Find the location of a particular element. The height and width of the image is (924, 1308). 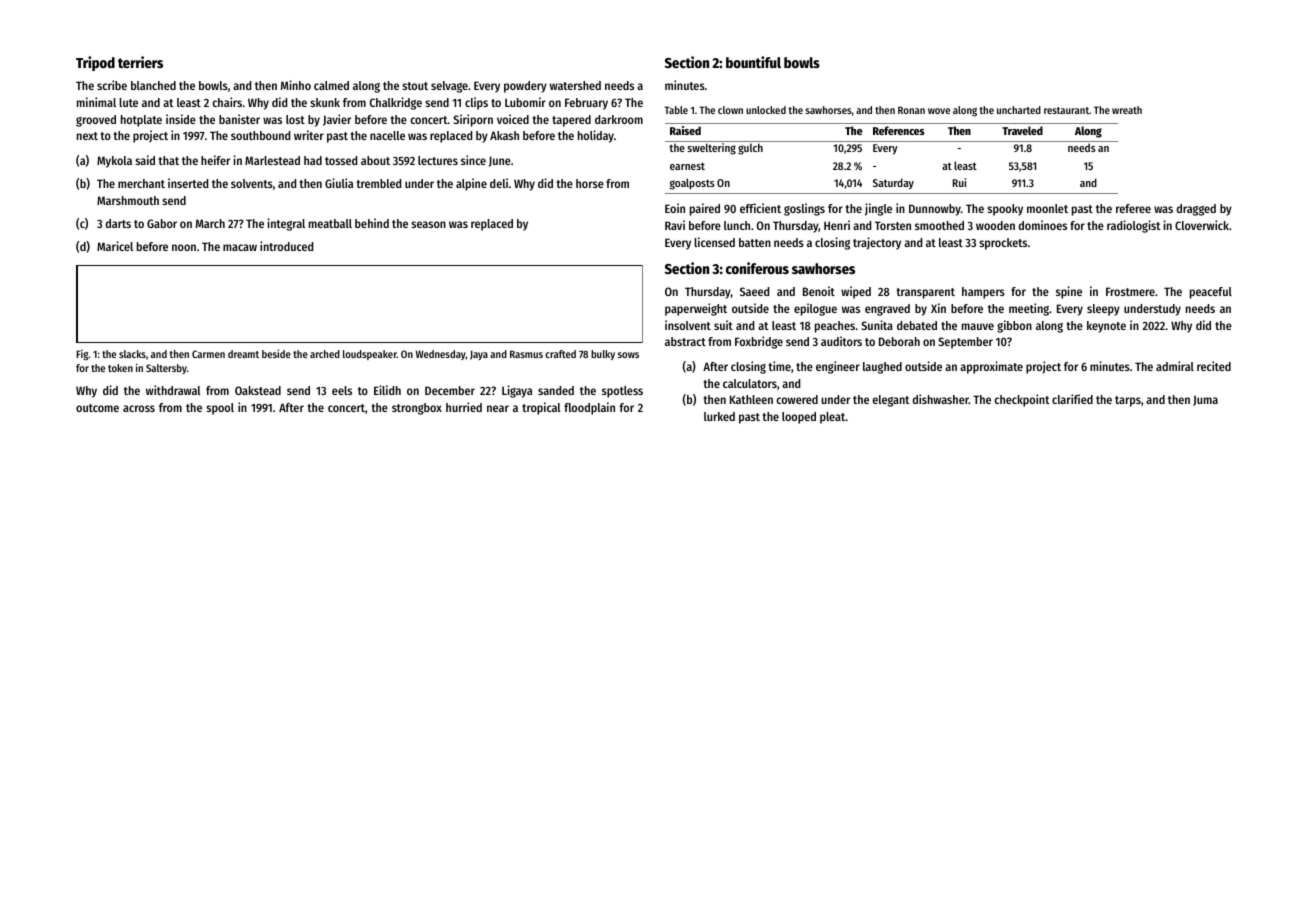

Deborah is located at coordinates (899, 341).
